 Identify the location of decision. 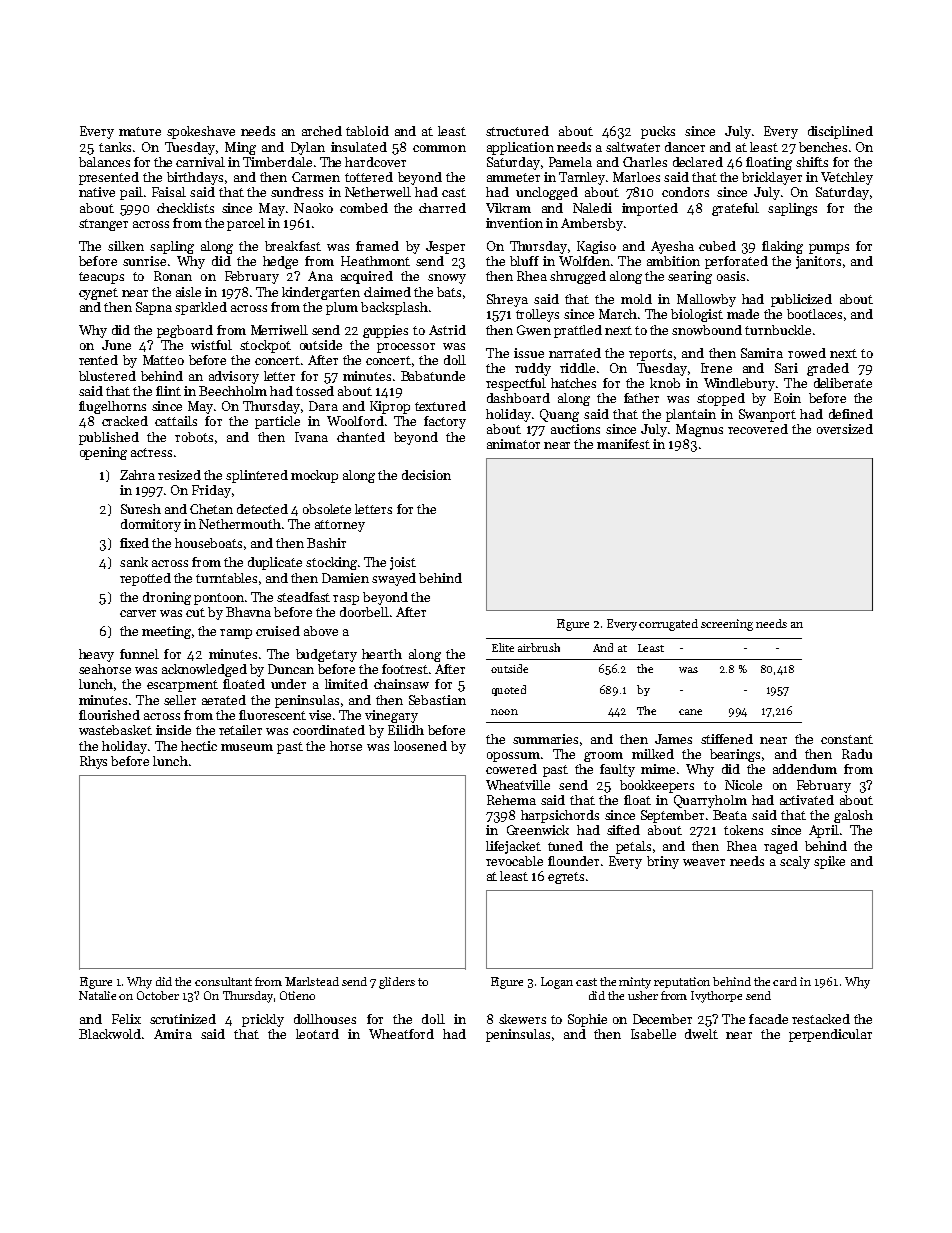
(426, 475).
